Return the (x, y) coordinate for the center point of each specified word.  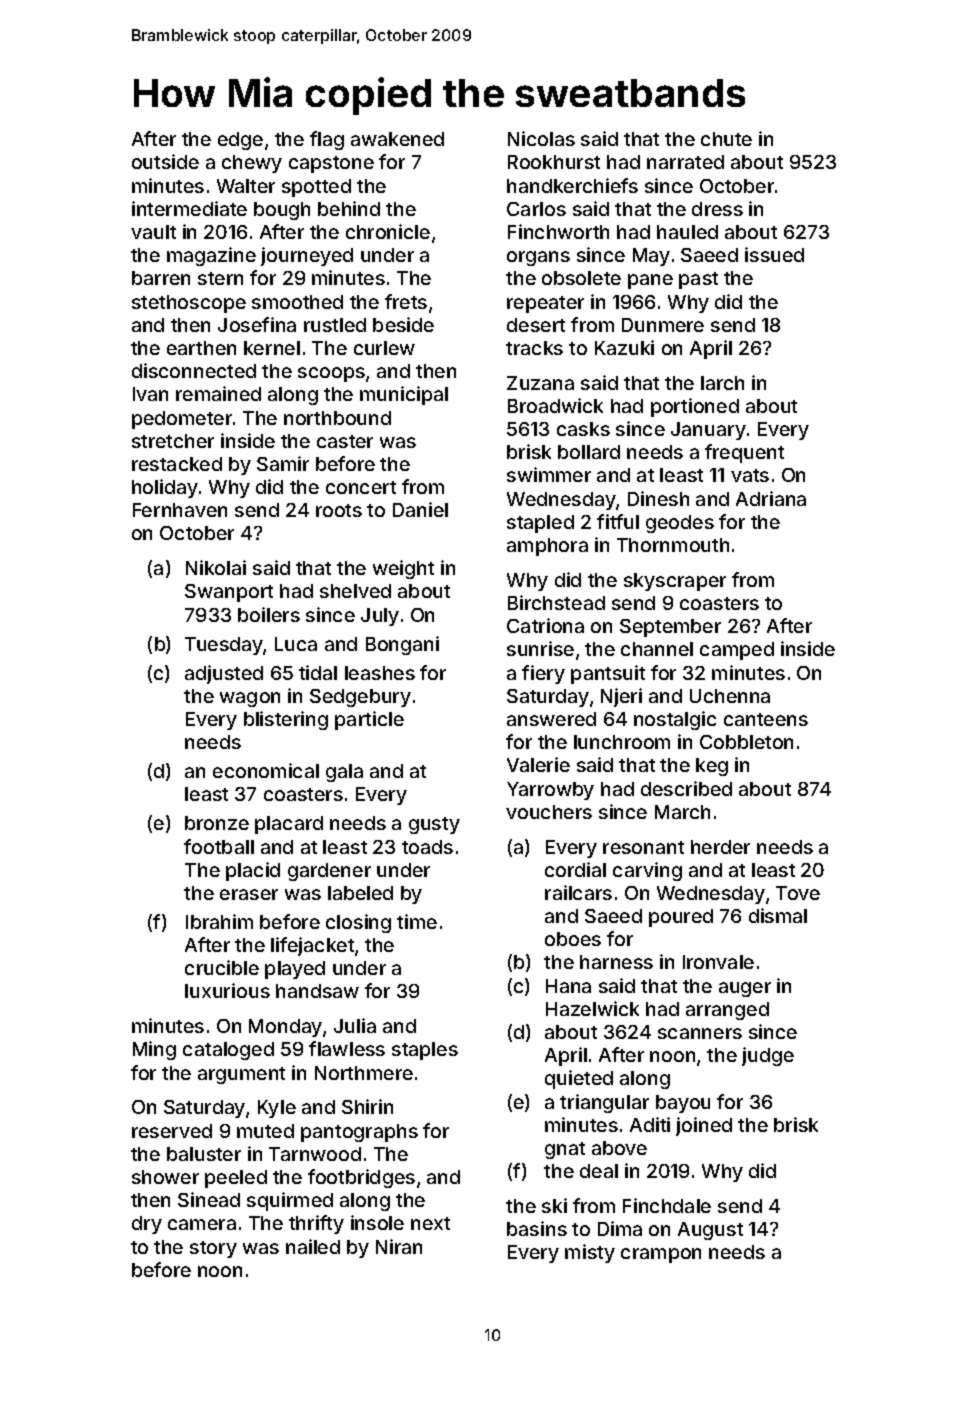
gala (344, 773)
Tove (798, 893)
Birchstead (556, 602)
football (219, 846)
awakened (397, 139)
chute (726, 139)
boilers (269, 614)
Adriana (771, 498)
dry (147, 1225)
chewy (252, 164)
